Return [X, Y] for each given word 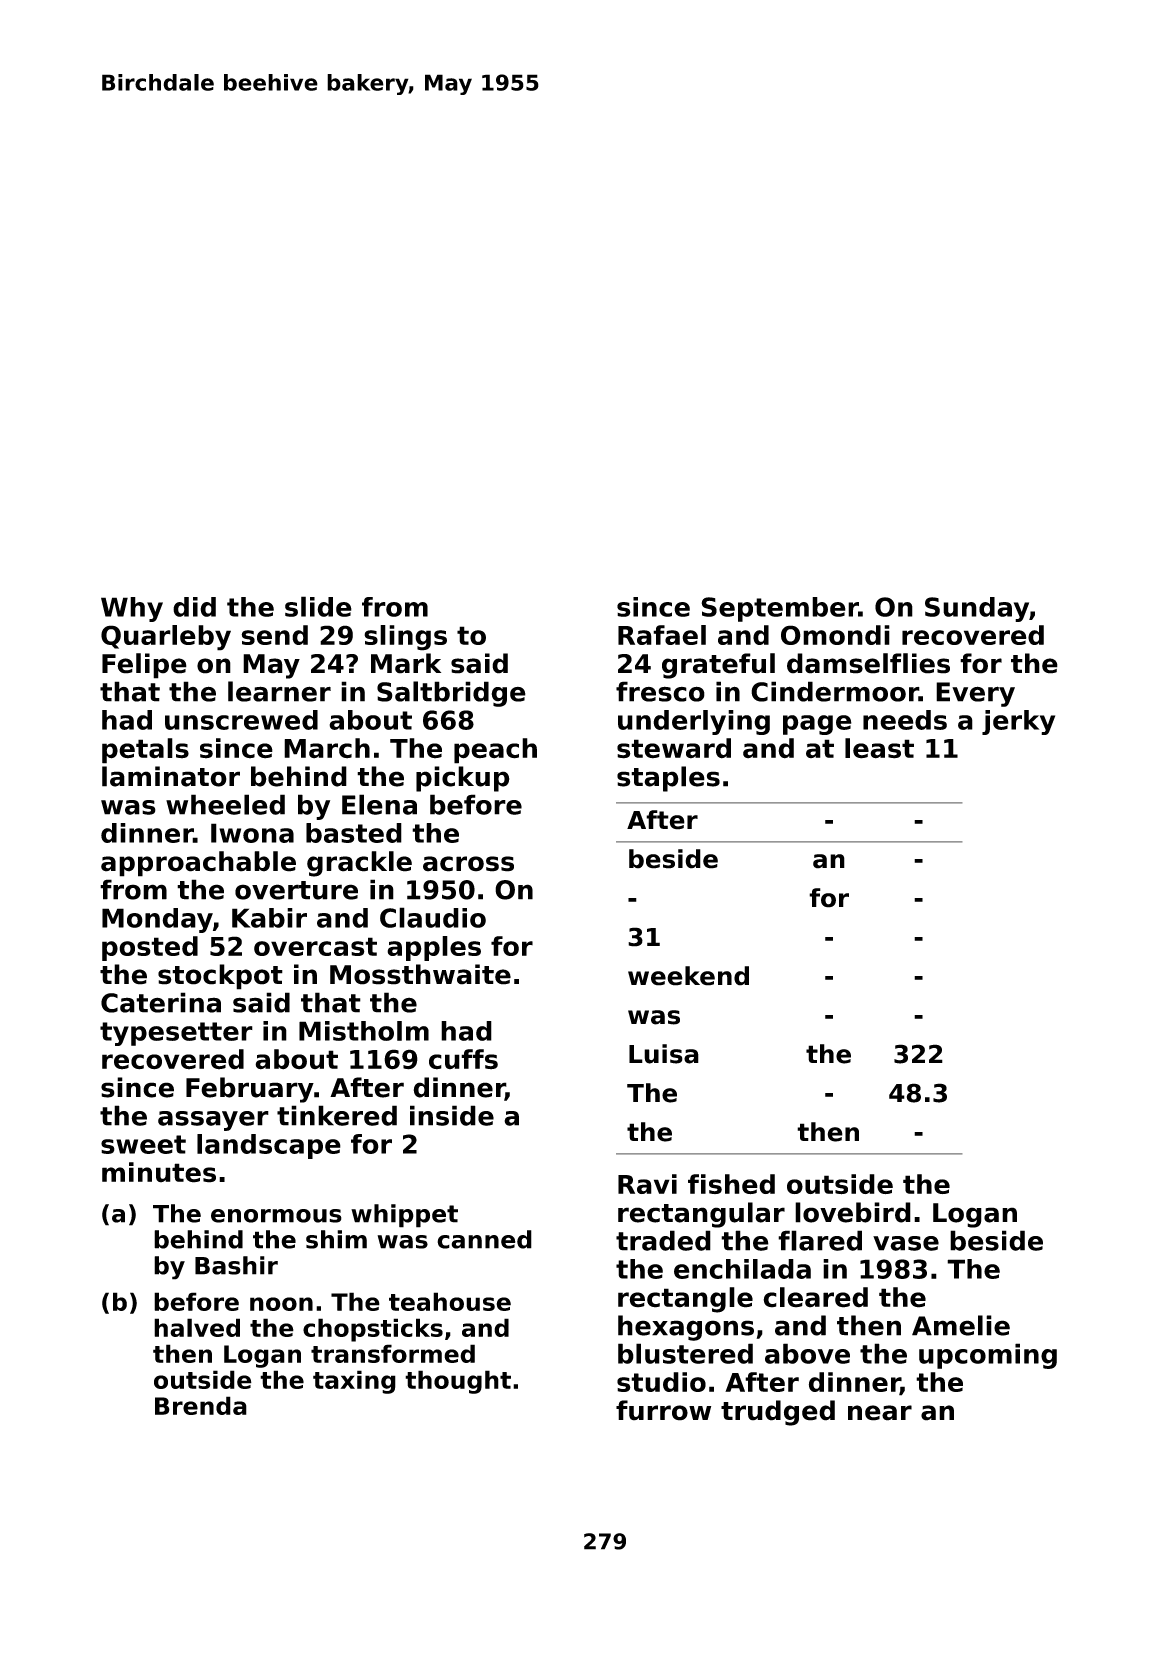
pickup [463, 779]
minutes [159, 1172]
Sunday [977, 609]
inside [452, 1115]
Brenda [201, 1405]
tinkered [337, 1115]
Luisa [664, 1054]
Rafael [662, 635]
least [879, 748]
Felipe [144, 666]
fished [731, 1184]
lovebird [853, 1212]
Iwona [252, 833]
